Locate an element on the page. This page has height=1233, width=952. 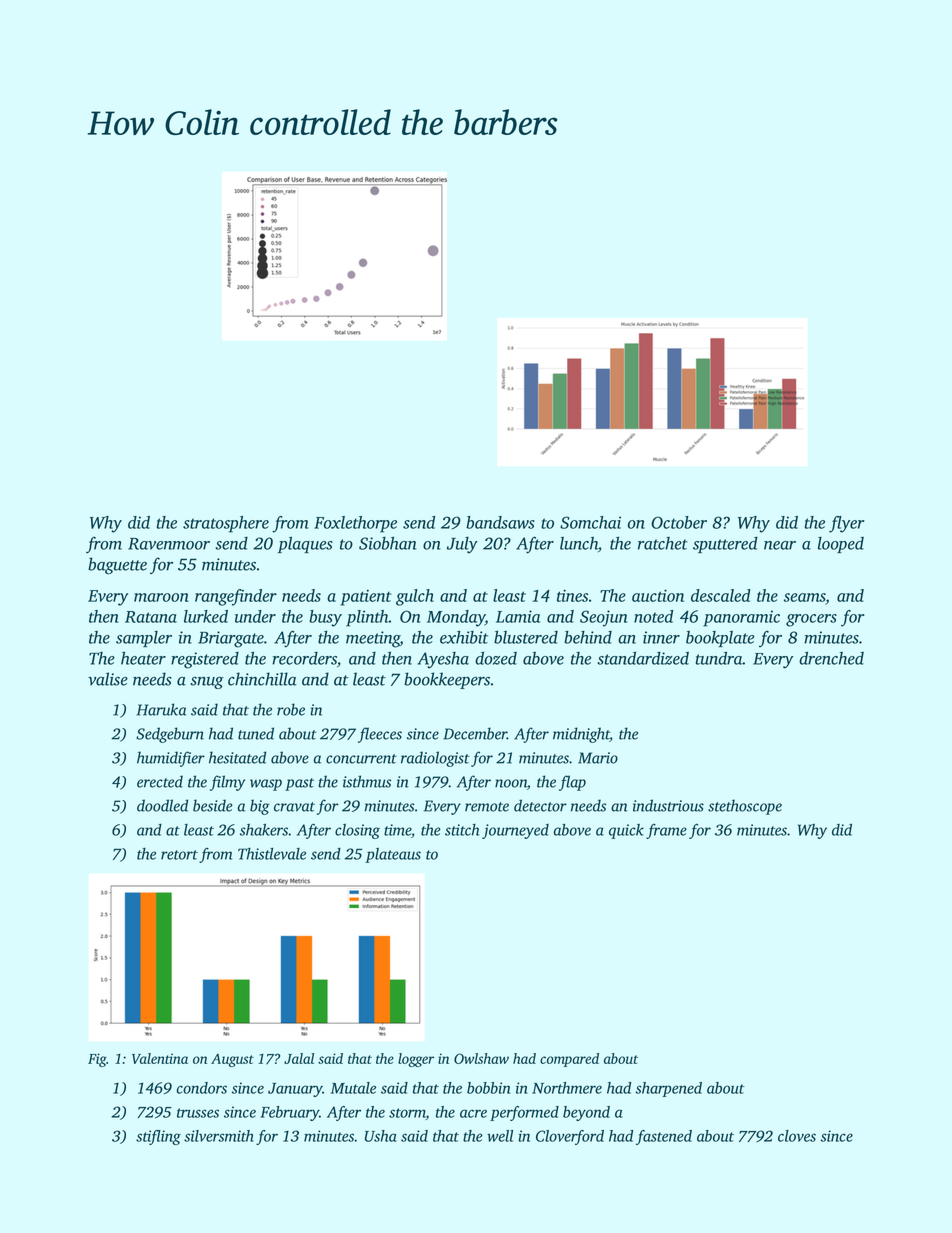
quick is located at coordinates (626, 831).
